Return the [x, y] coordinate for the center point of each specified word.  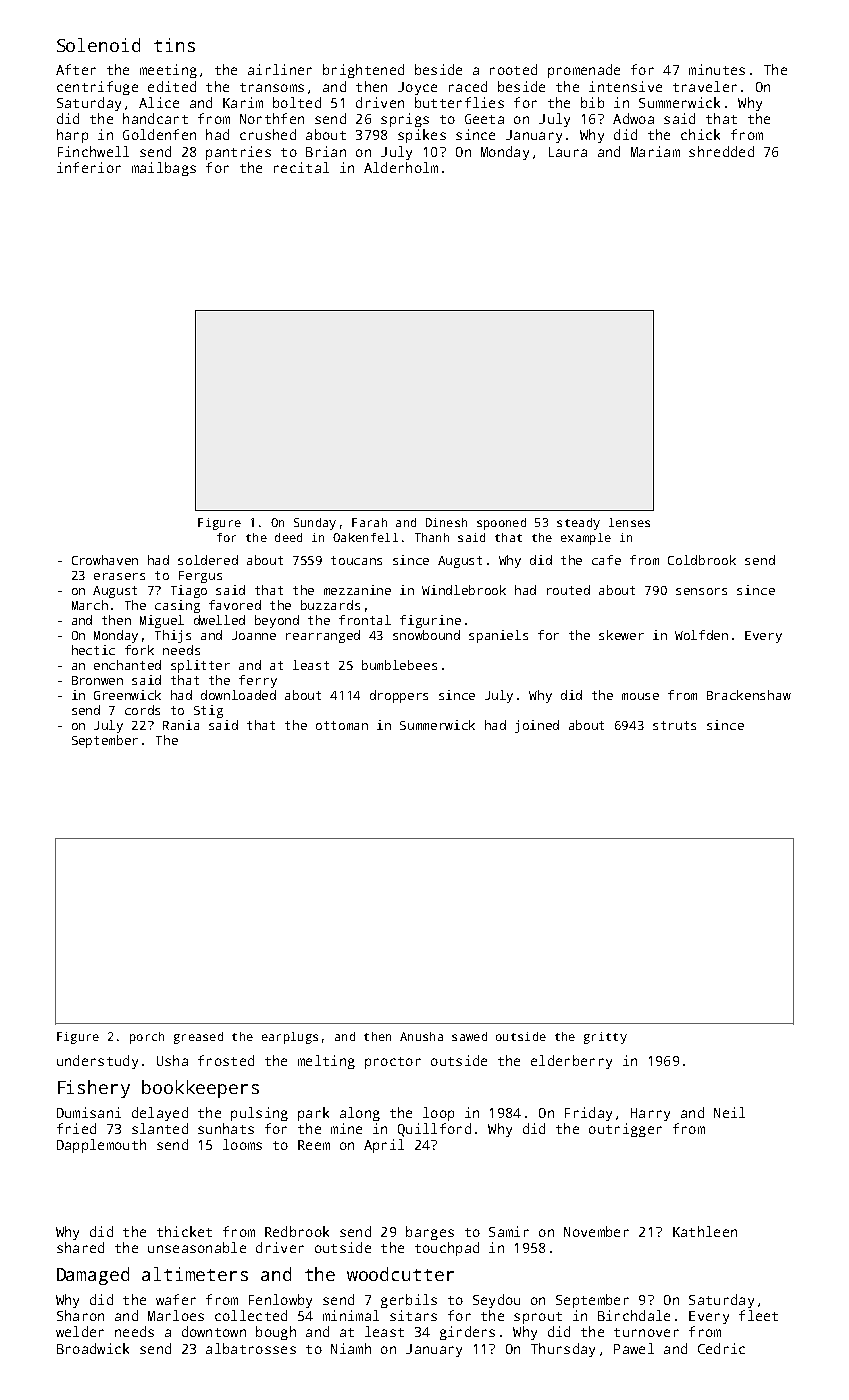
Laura [568, 152]
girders [467, 1333]
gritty [605, 1038]
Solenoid [98, 45]
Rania [181, 725]
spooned [501, 524]
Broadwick [93, 1348]
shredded [721, 151]
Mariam [655, 151]
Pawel [634, 1348]
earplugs [290, 1038]
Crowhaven [105, 560]
